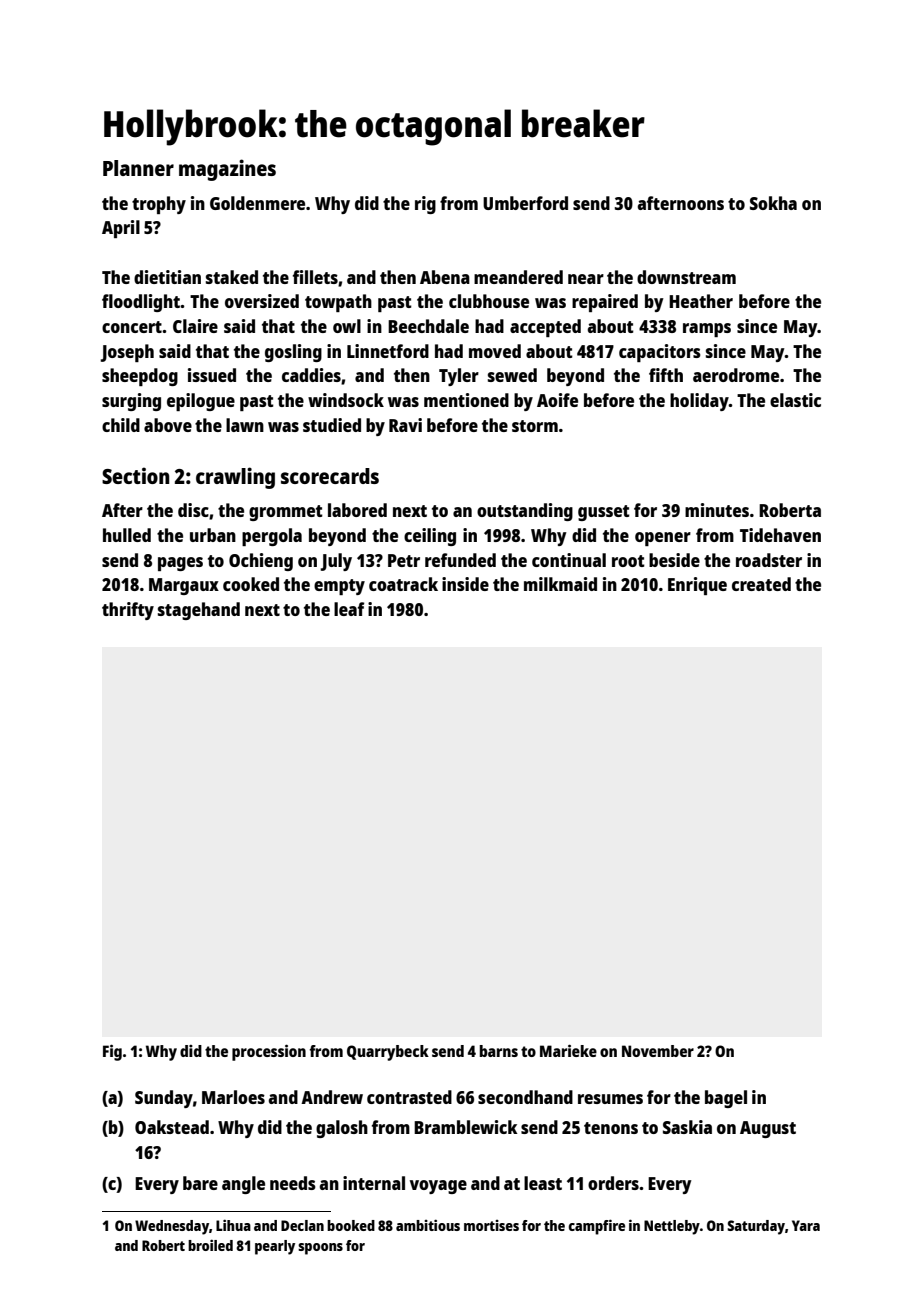 Image resolution: width=924 pixels, height=1308 pixels. Describe the element at coordinates (349, 609) in the document. I see `leaf` at that location.
